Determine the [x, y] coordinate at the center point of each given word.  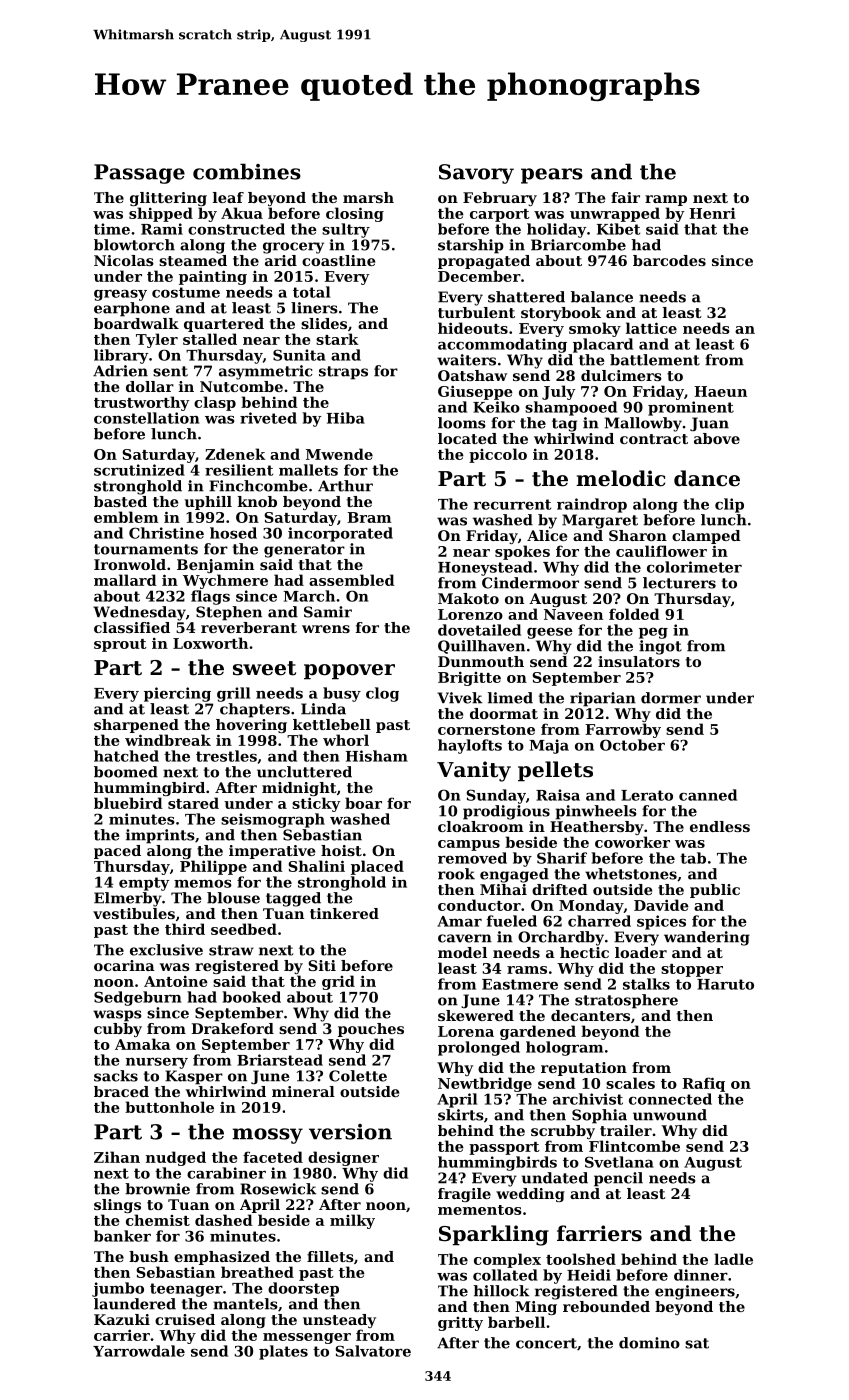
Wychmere [225, 581]
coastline [338, 260]
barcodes [669, 260]
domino [649, 1343]
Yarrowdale [139, 1351]
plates [283, 1352]
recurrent [512, 504]
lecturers [679, 583]
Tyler [157, 340]
